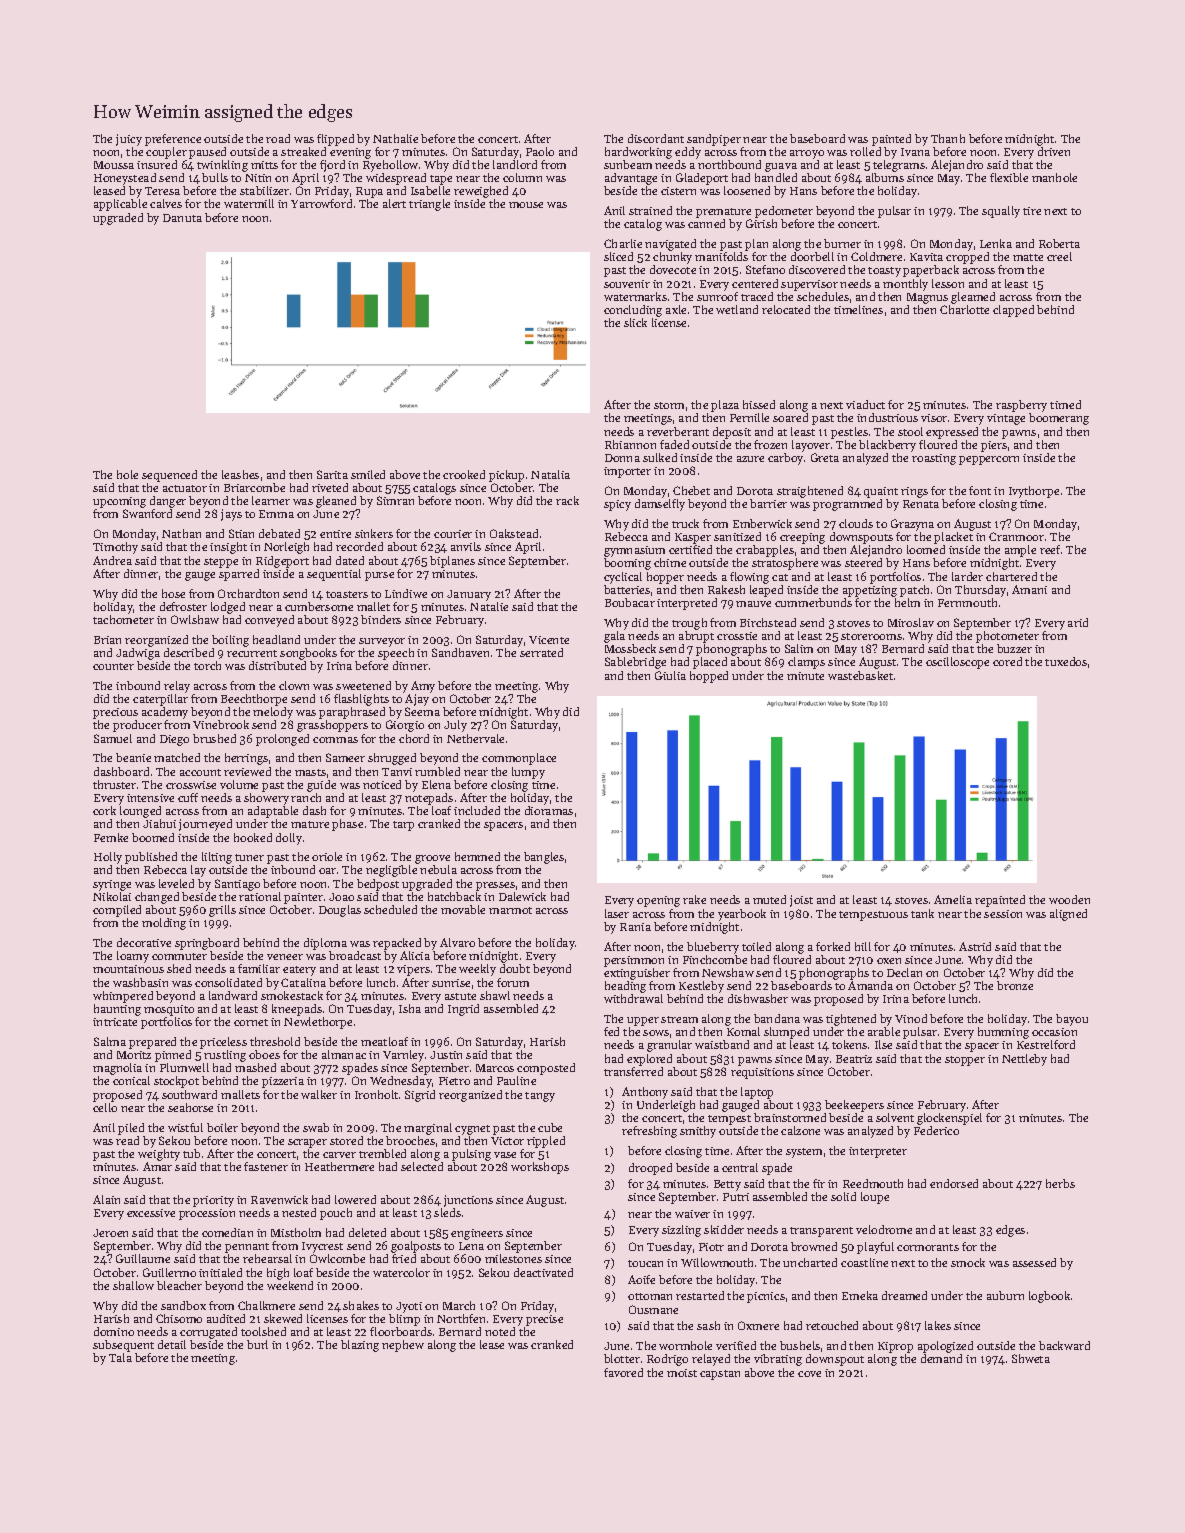 This screenshot has height=1533, width=1185. I want to click on deactivated, so click(543, 1272).
